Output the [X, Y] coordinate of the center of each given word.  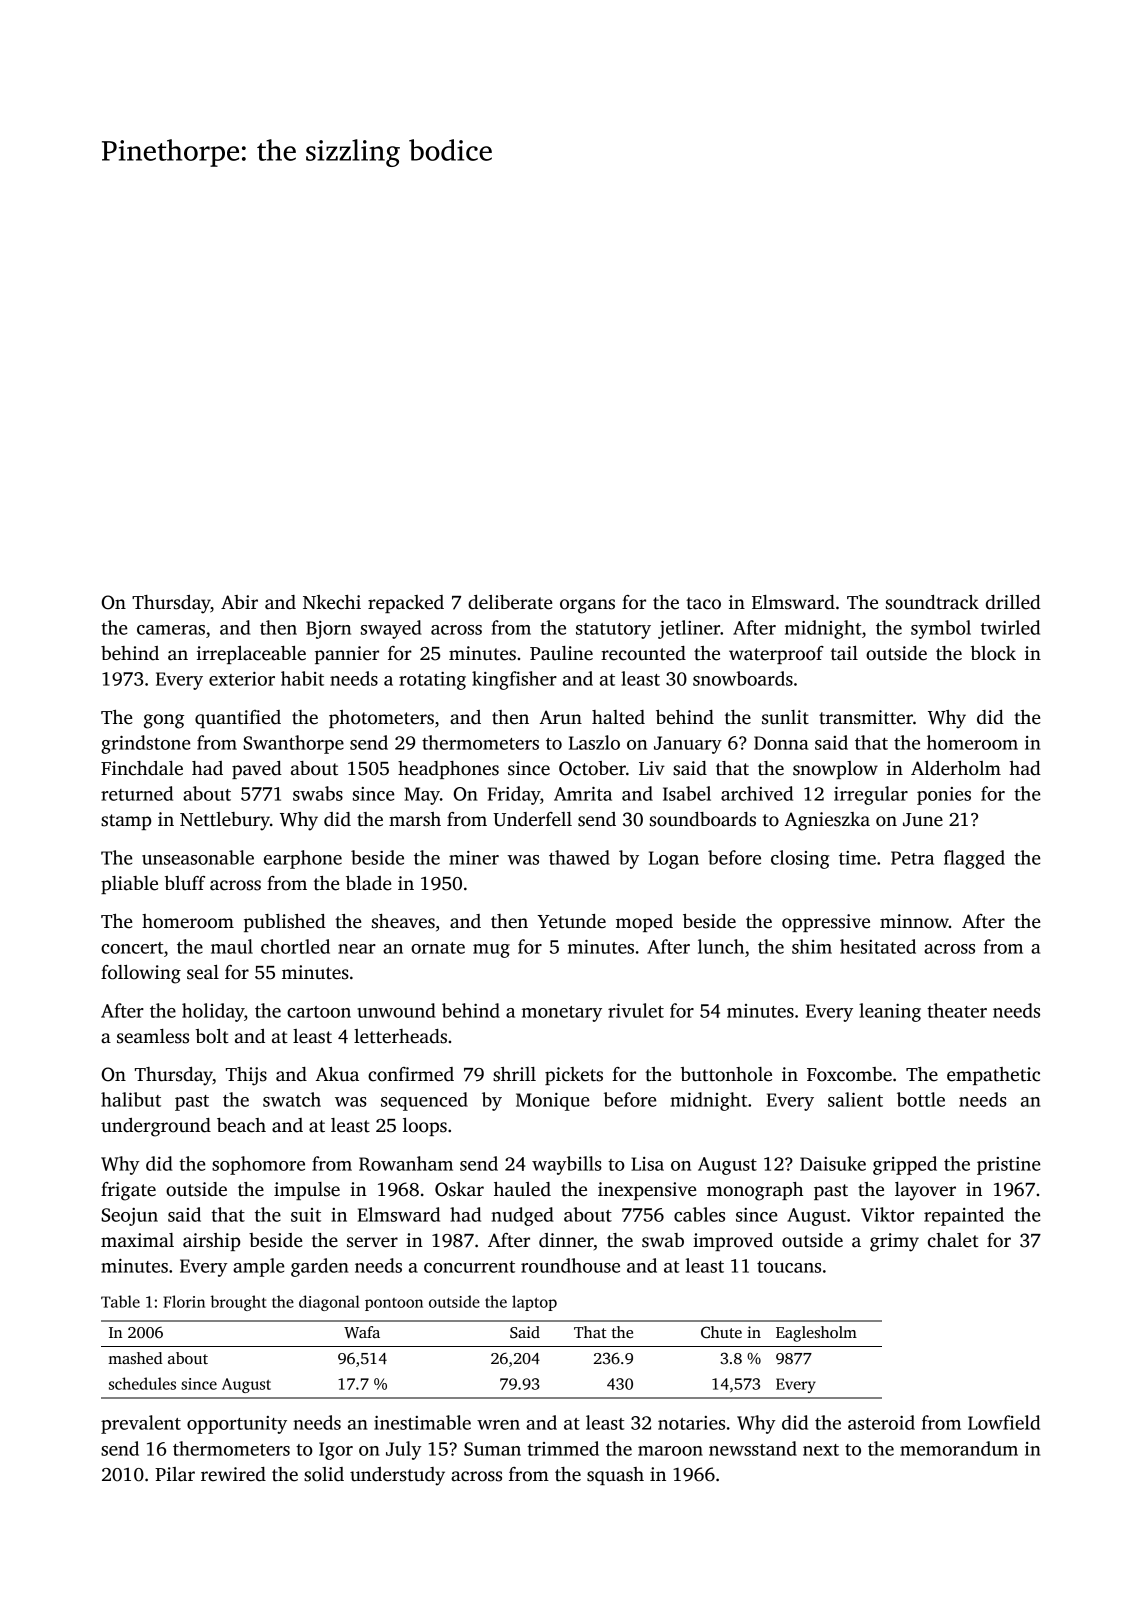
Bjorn [328, 630]
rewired [233, 1474]
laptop [534, 1303]
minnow [914, 921]
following [141, 974]
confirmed [411, 1074]
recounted [643, 653]
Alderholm [956, 768]
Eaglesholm [816, 1334]
